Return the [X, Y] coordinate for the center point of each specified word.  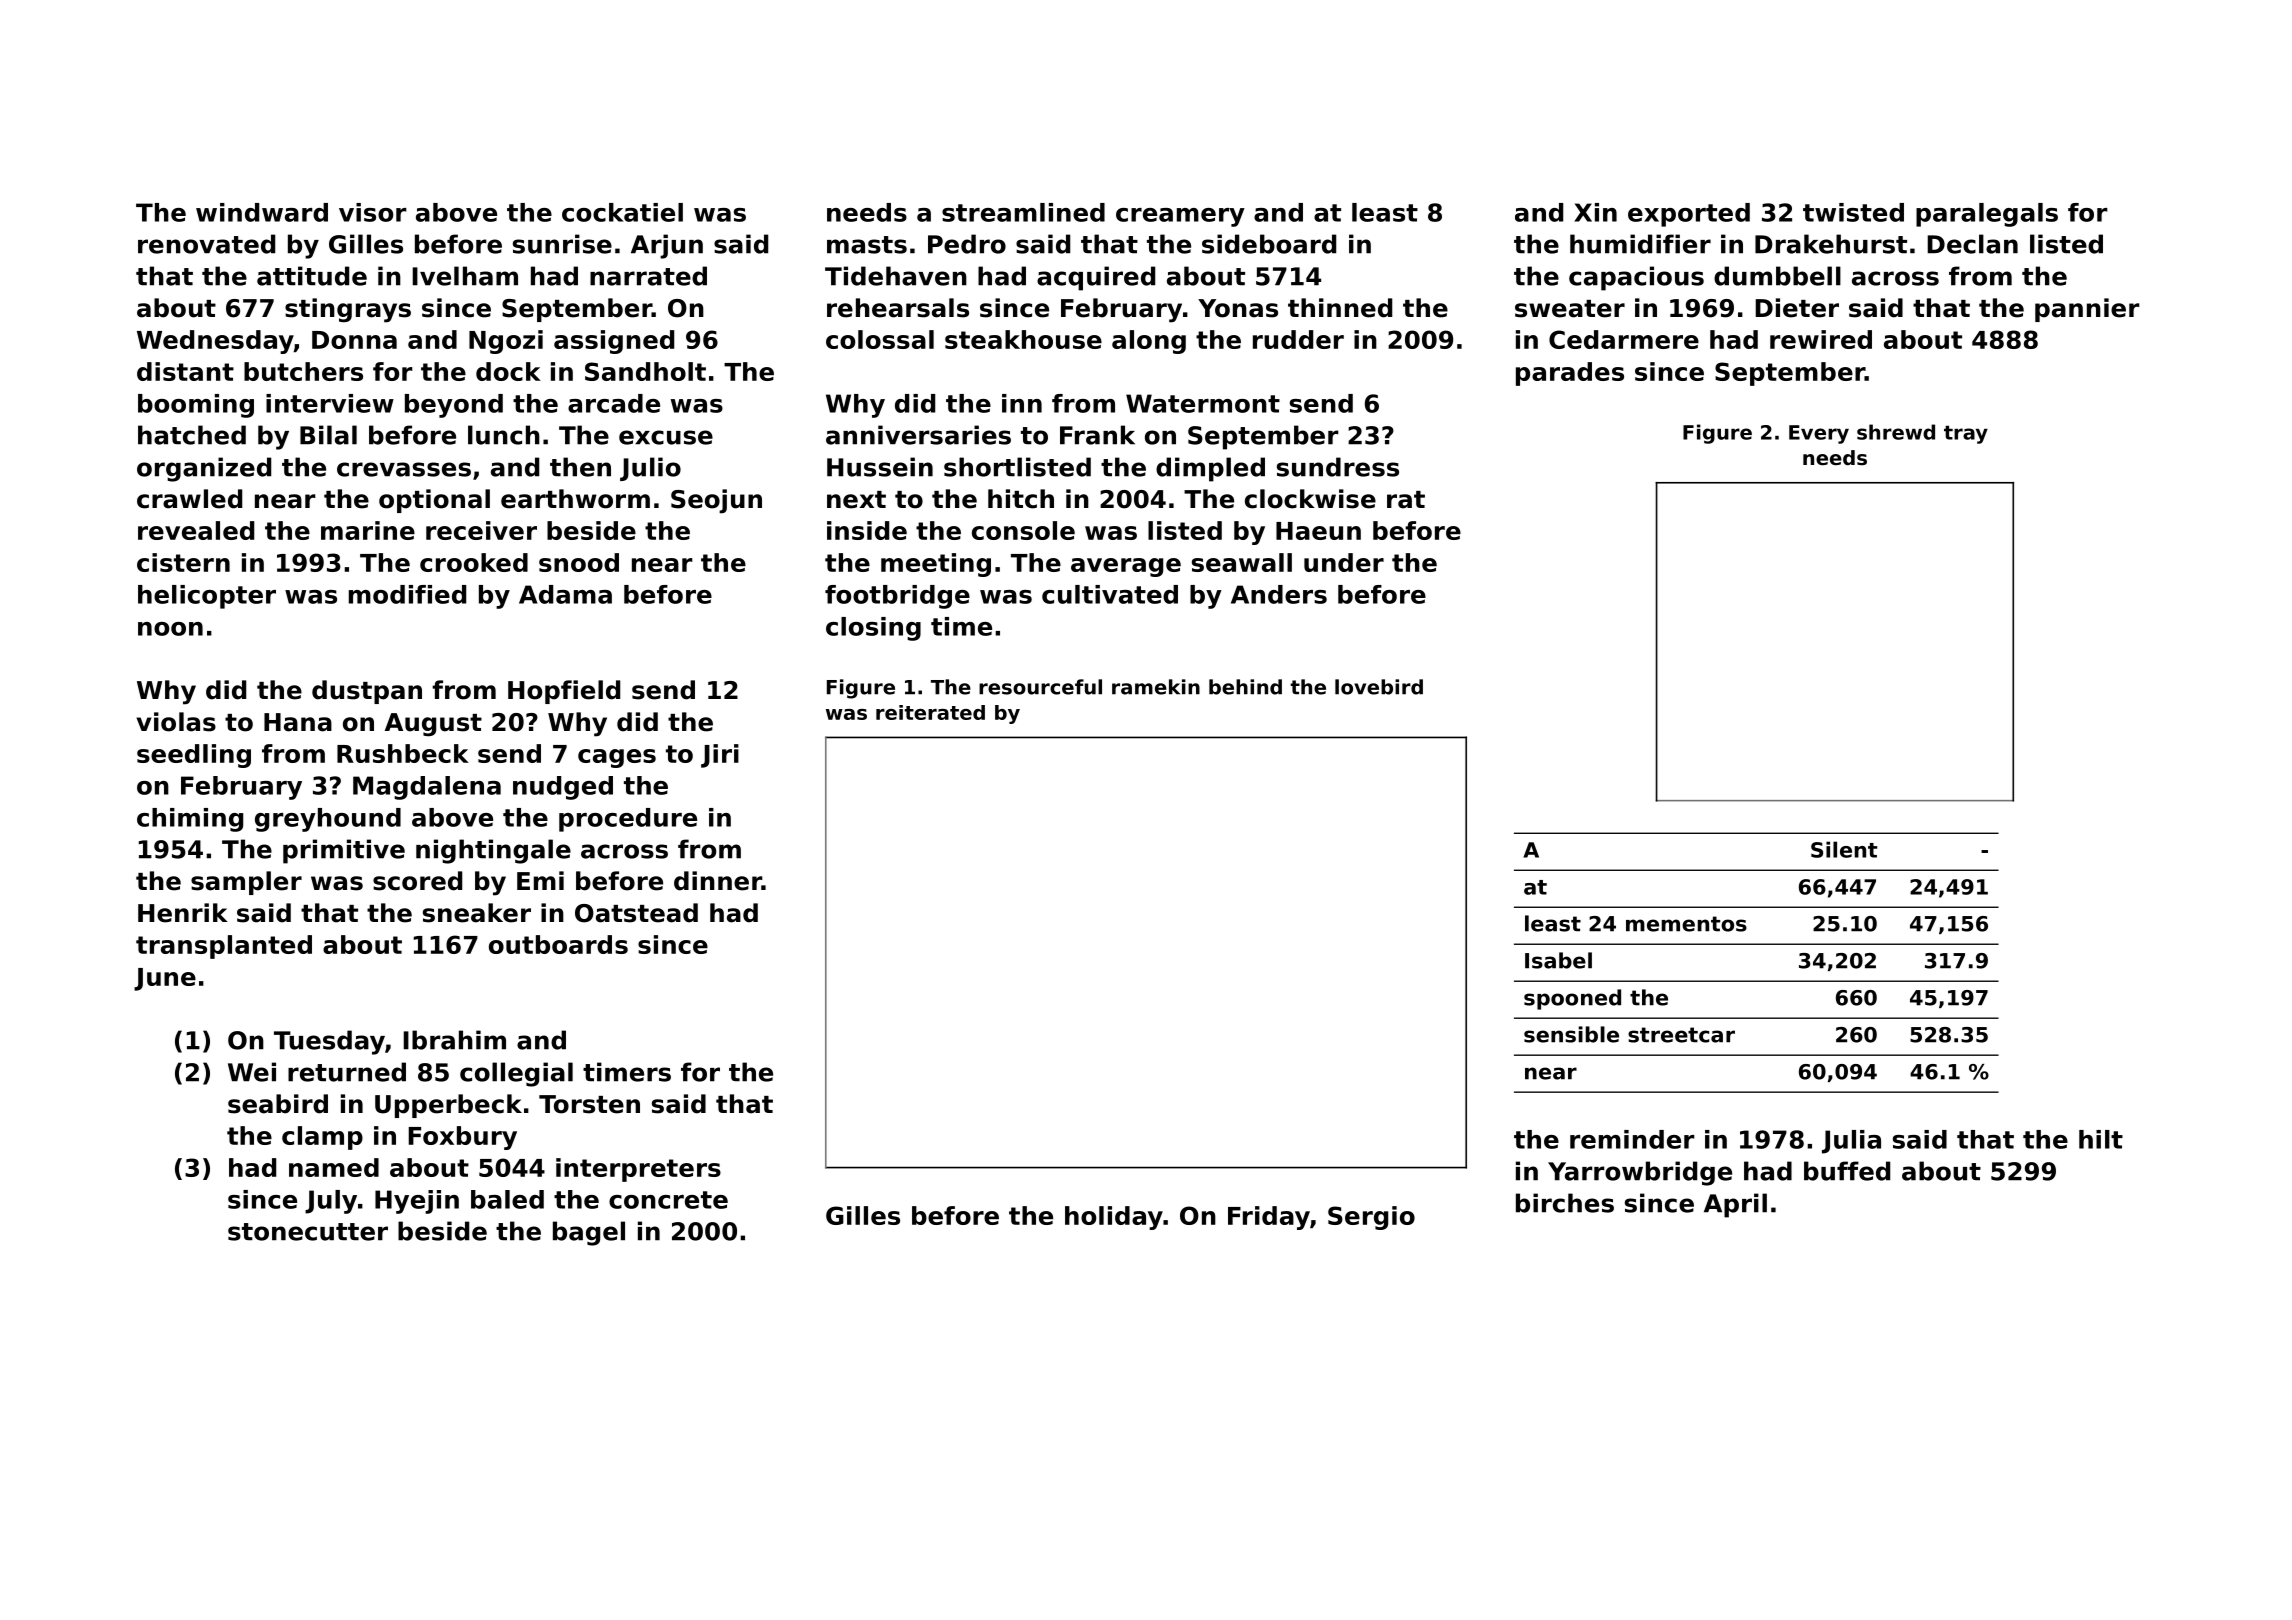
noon [170, 629]
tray [1966, 434]
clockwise [1310, 499]
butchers [303, 371]
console [1023, 530]
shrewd [1896, 432]
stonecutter [308, 1232]
